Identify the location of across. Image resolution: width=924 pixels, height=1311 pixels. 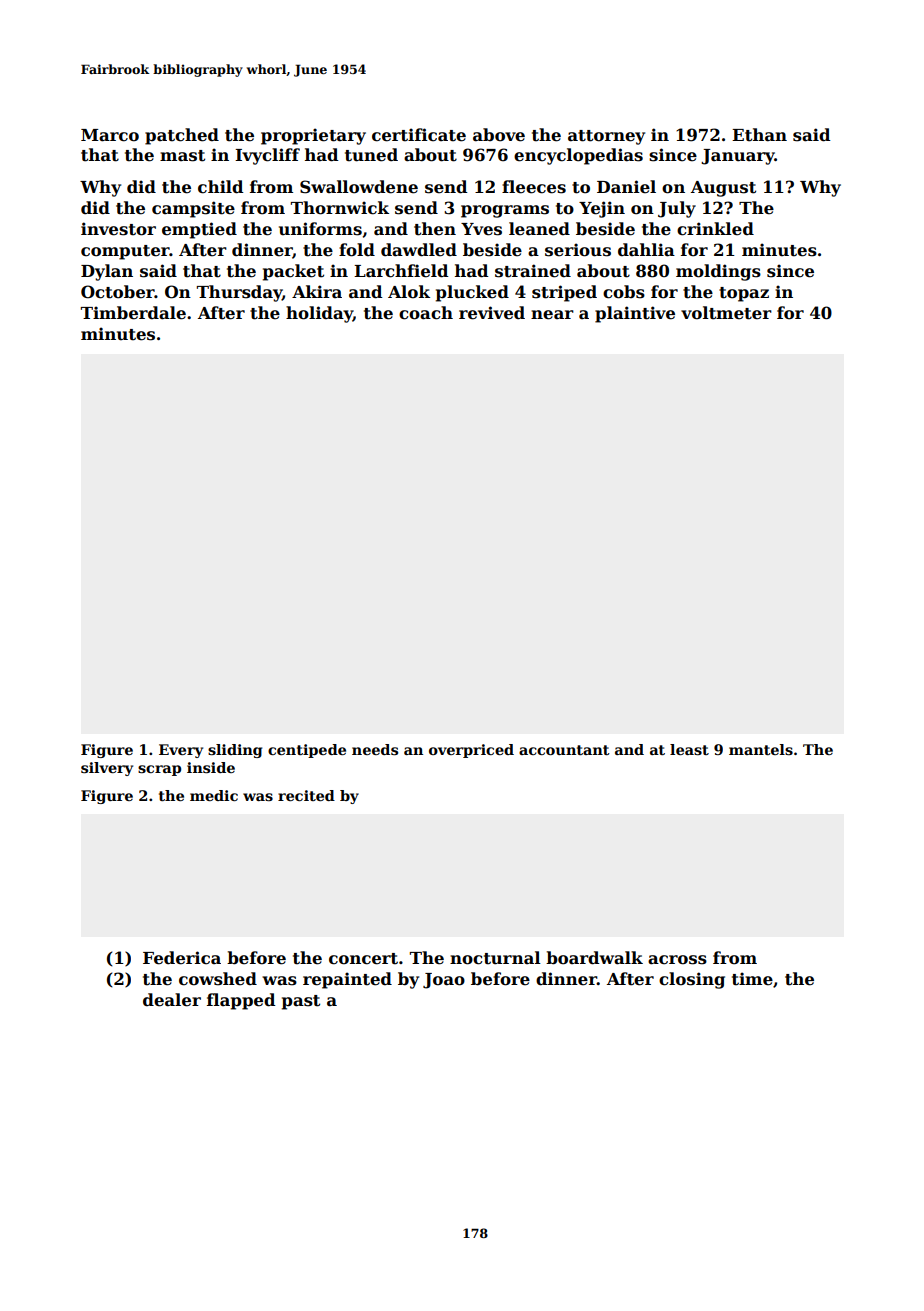
(677, 960).
